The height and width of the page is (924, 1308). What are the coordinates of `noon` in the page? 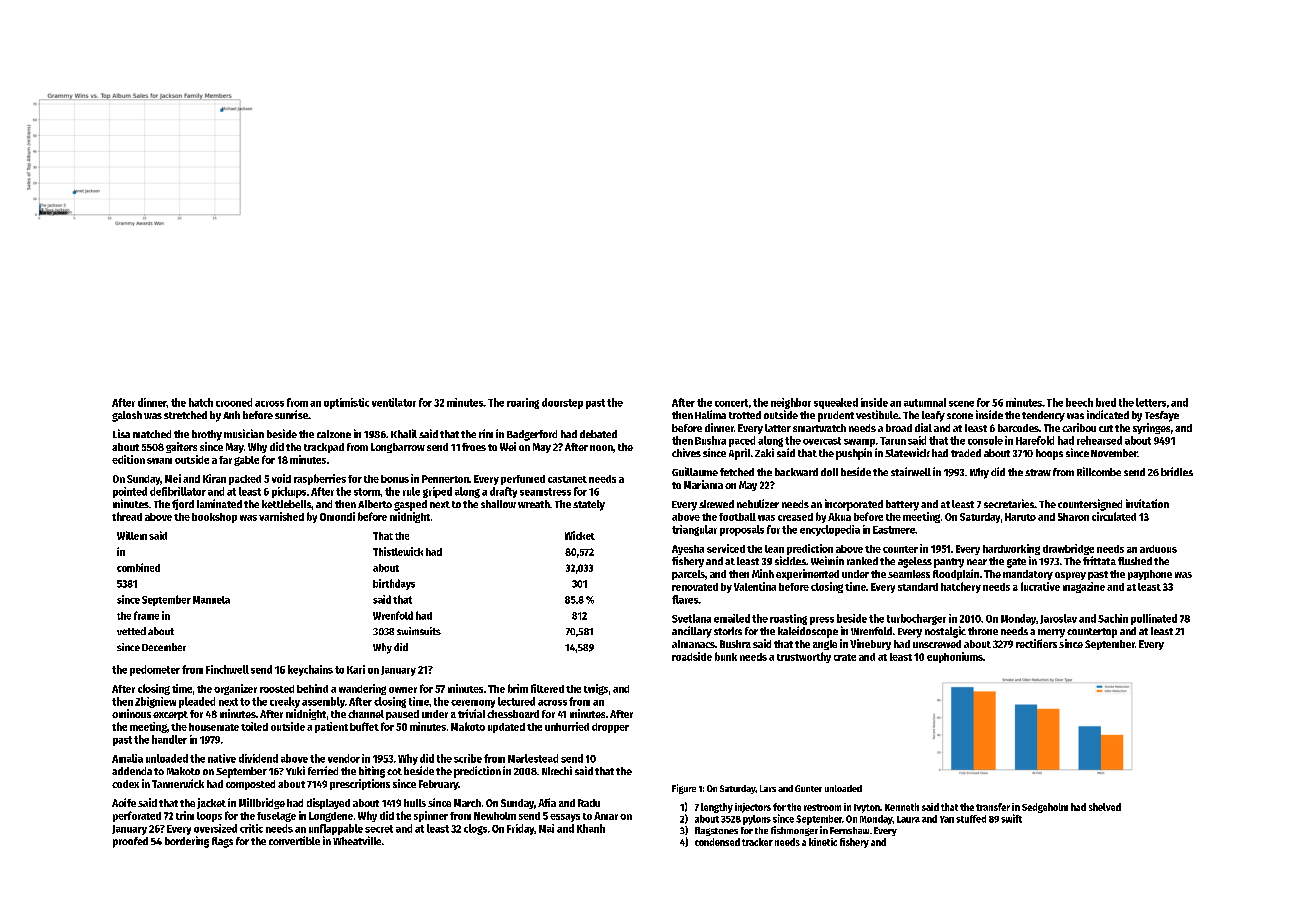 It's located at (601, 448).
